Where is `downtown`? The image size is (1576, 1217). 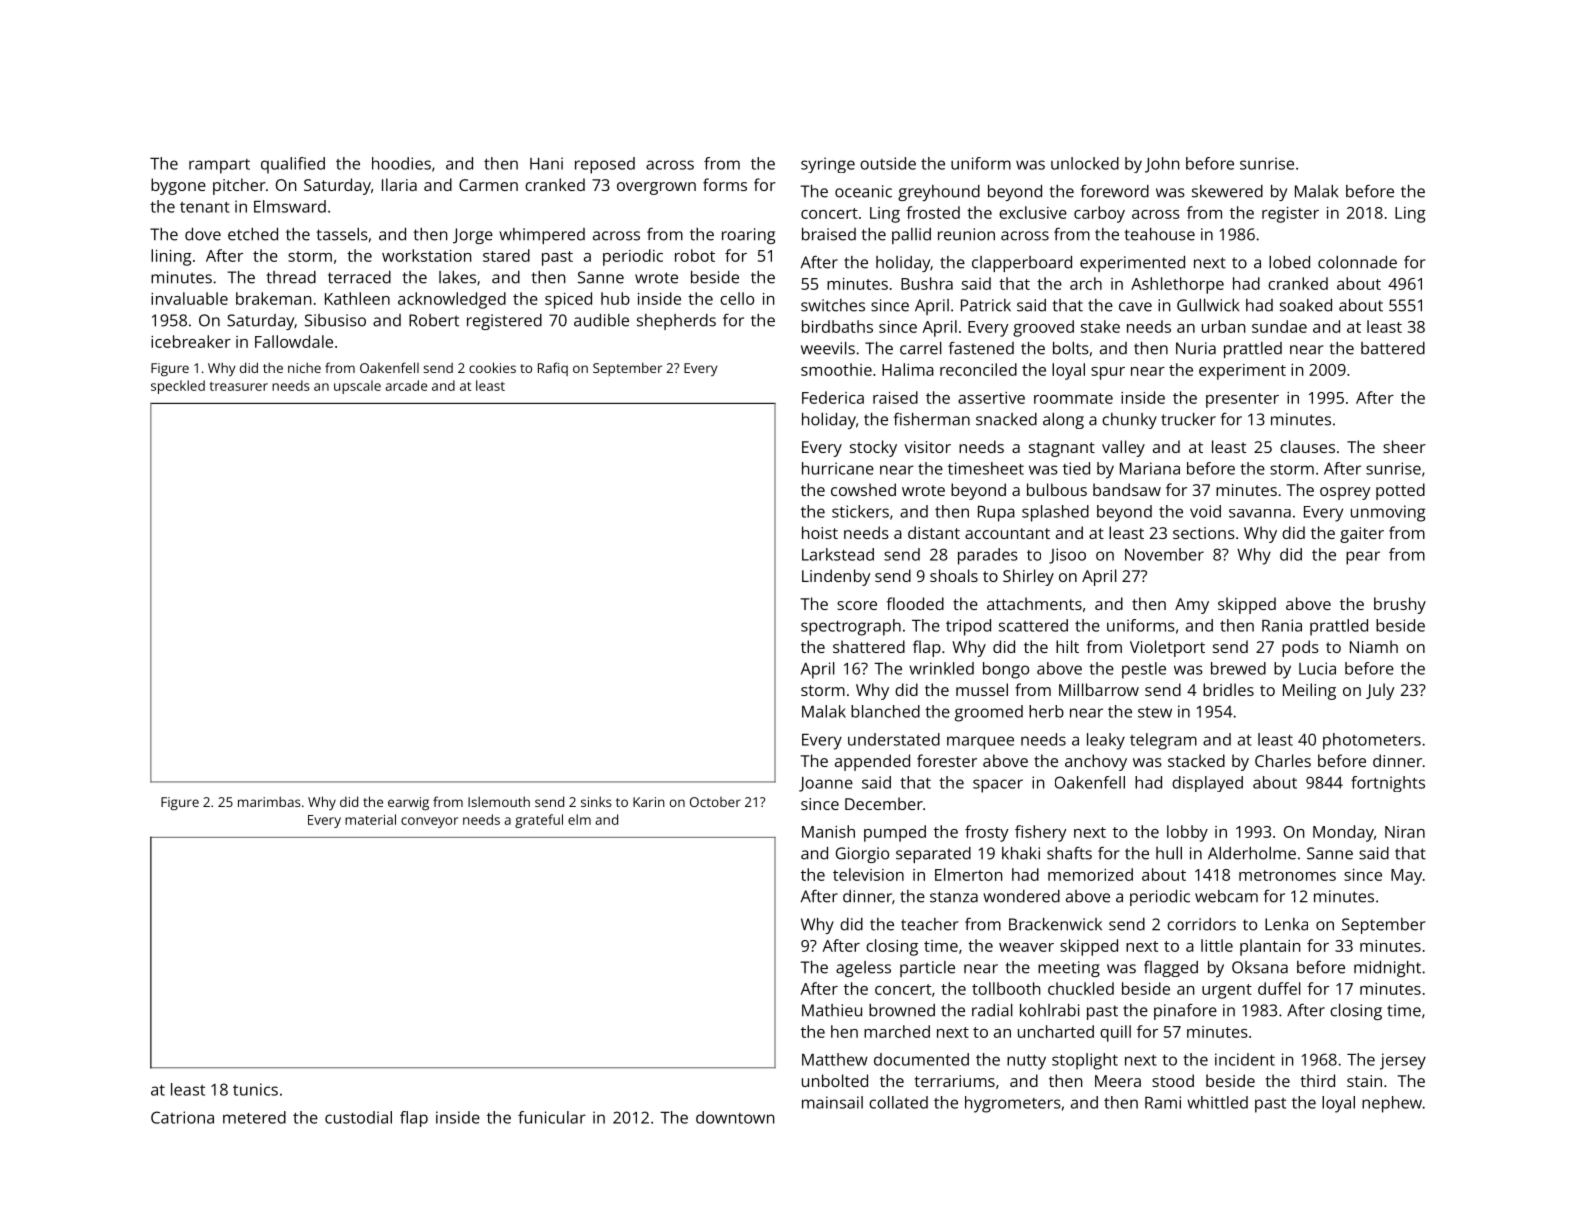
downtown is located at coordinates (735, 1117).
